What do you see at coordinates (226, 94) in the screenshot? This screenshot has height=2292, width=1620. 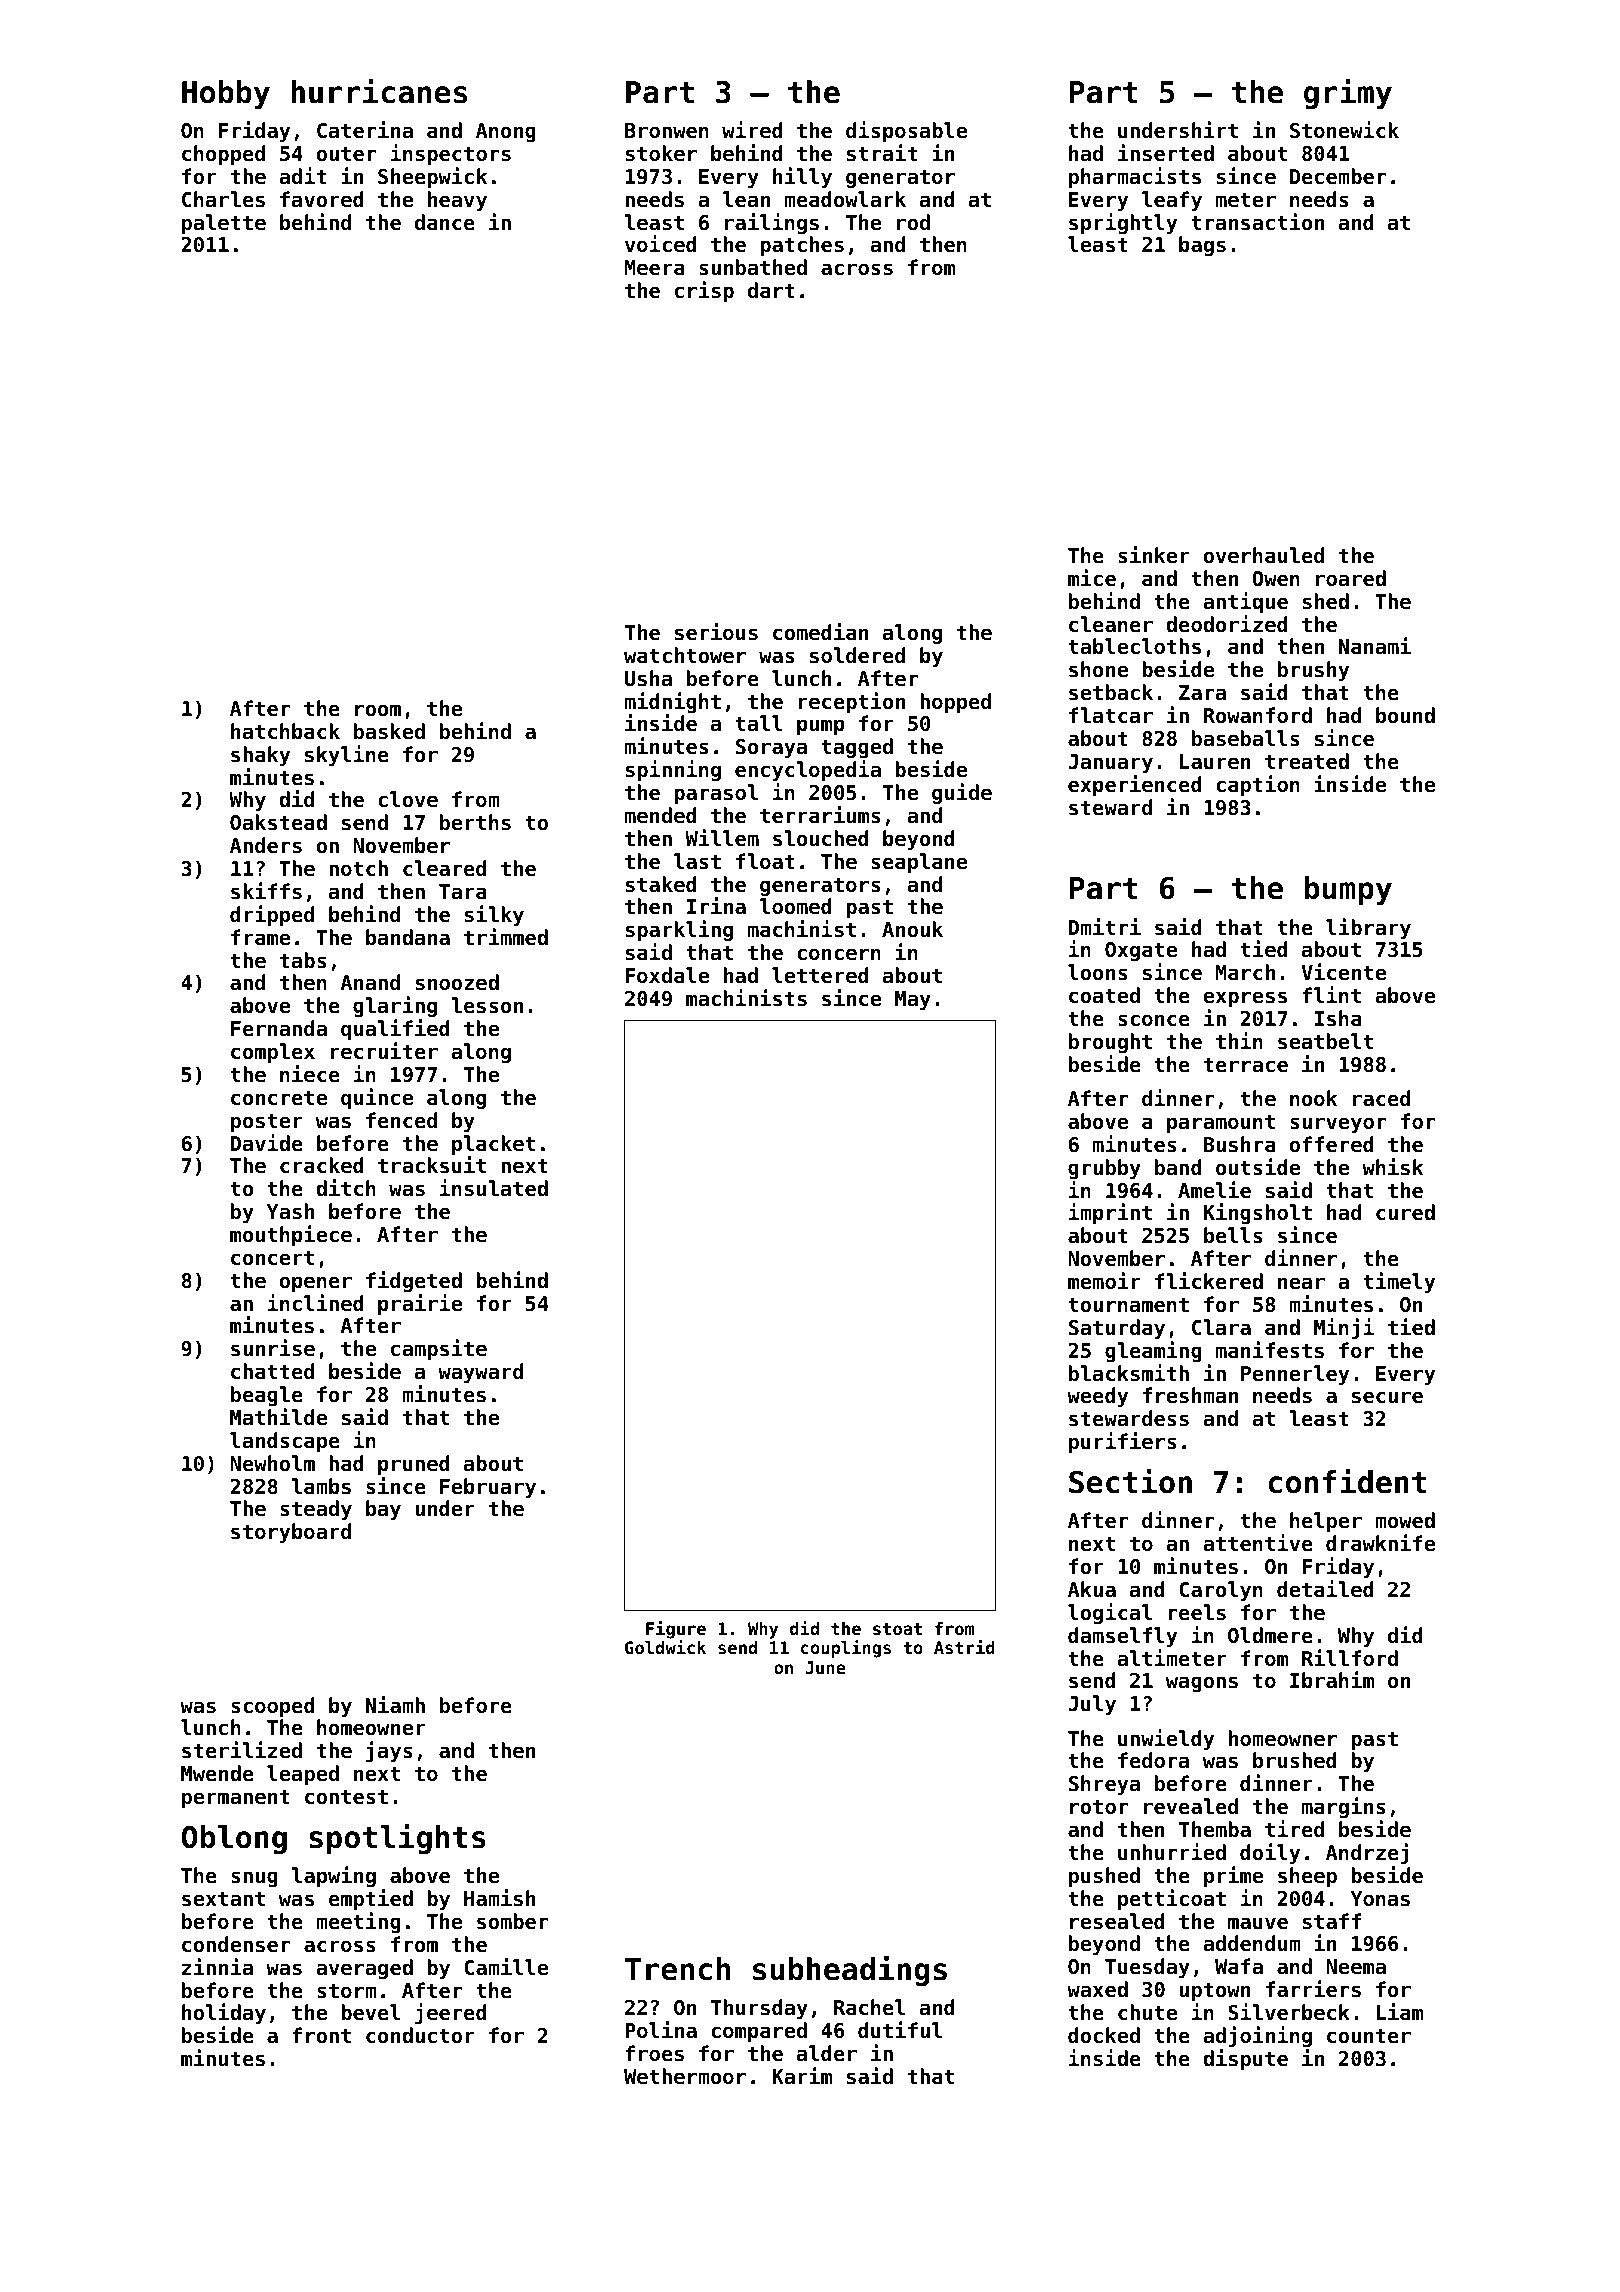 I see `Hobby` at bounding box center [226, 94].
